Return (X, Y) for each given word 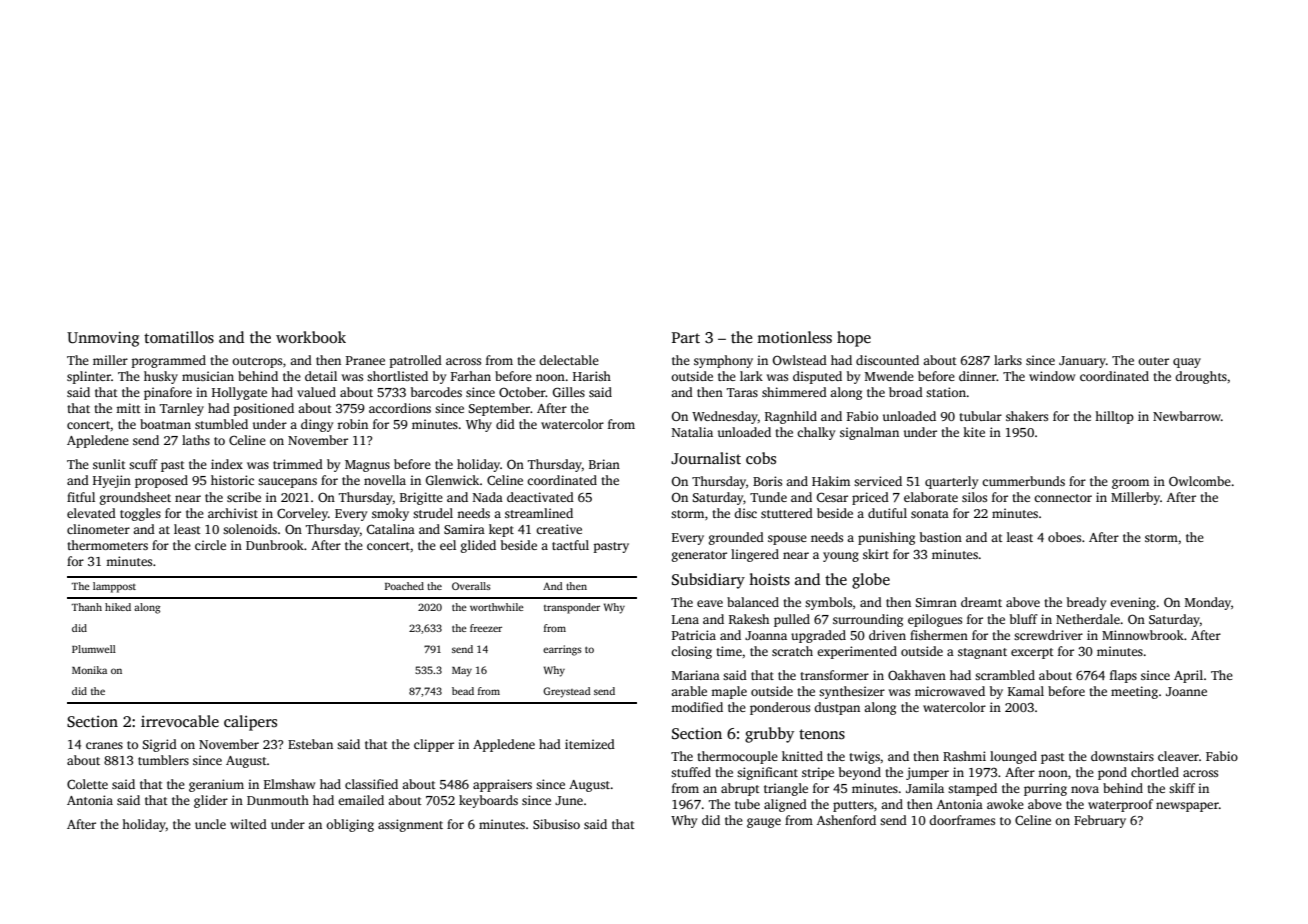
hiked (118, 607)
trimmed (298, 464)
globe (871, 581)
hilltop (1114, 417)
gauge (764, 823)
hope (854, 339)
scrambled (1005, 675)
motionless (794, 337)
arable (689, 691)
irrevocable (180, 721)
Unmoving (103, 339)
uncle (210, 824)
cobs (761, 458)
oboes (1064, 537)
